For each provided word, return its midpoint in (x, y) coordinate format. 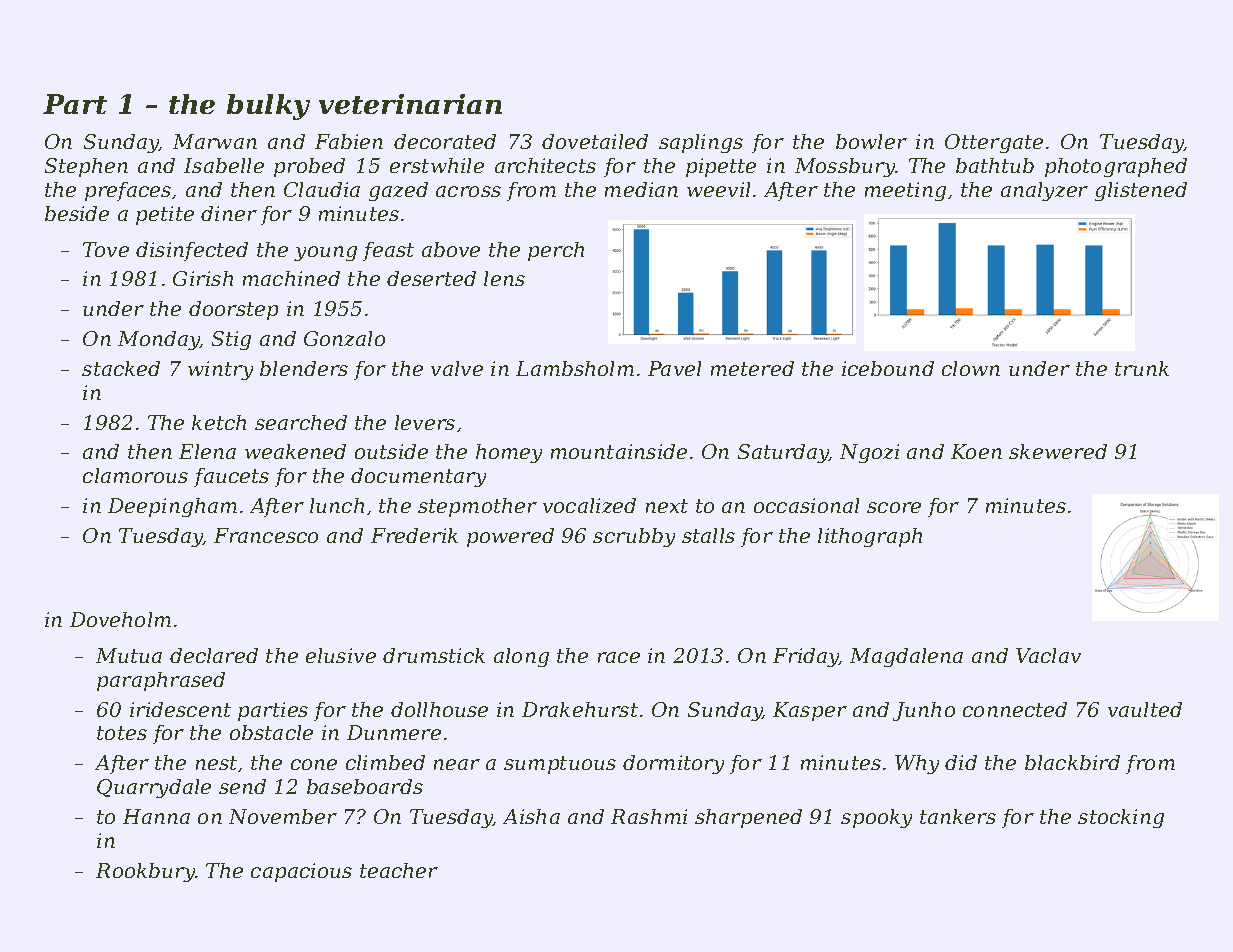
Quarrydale (154, 788)
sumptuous (560, 765)
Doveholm (120, 619)
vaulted (1145, 709)
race (619, 657)
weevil (718, 189)
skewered (1058, 451)
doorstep (233, 310)
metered (752, 368)
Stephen (86, 167)
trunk (1142, 368)
